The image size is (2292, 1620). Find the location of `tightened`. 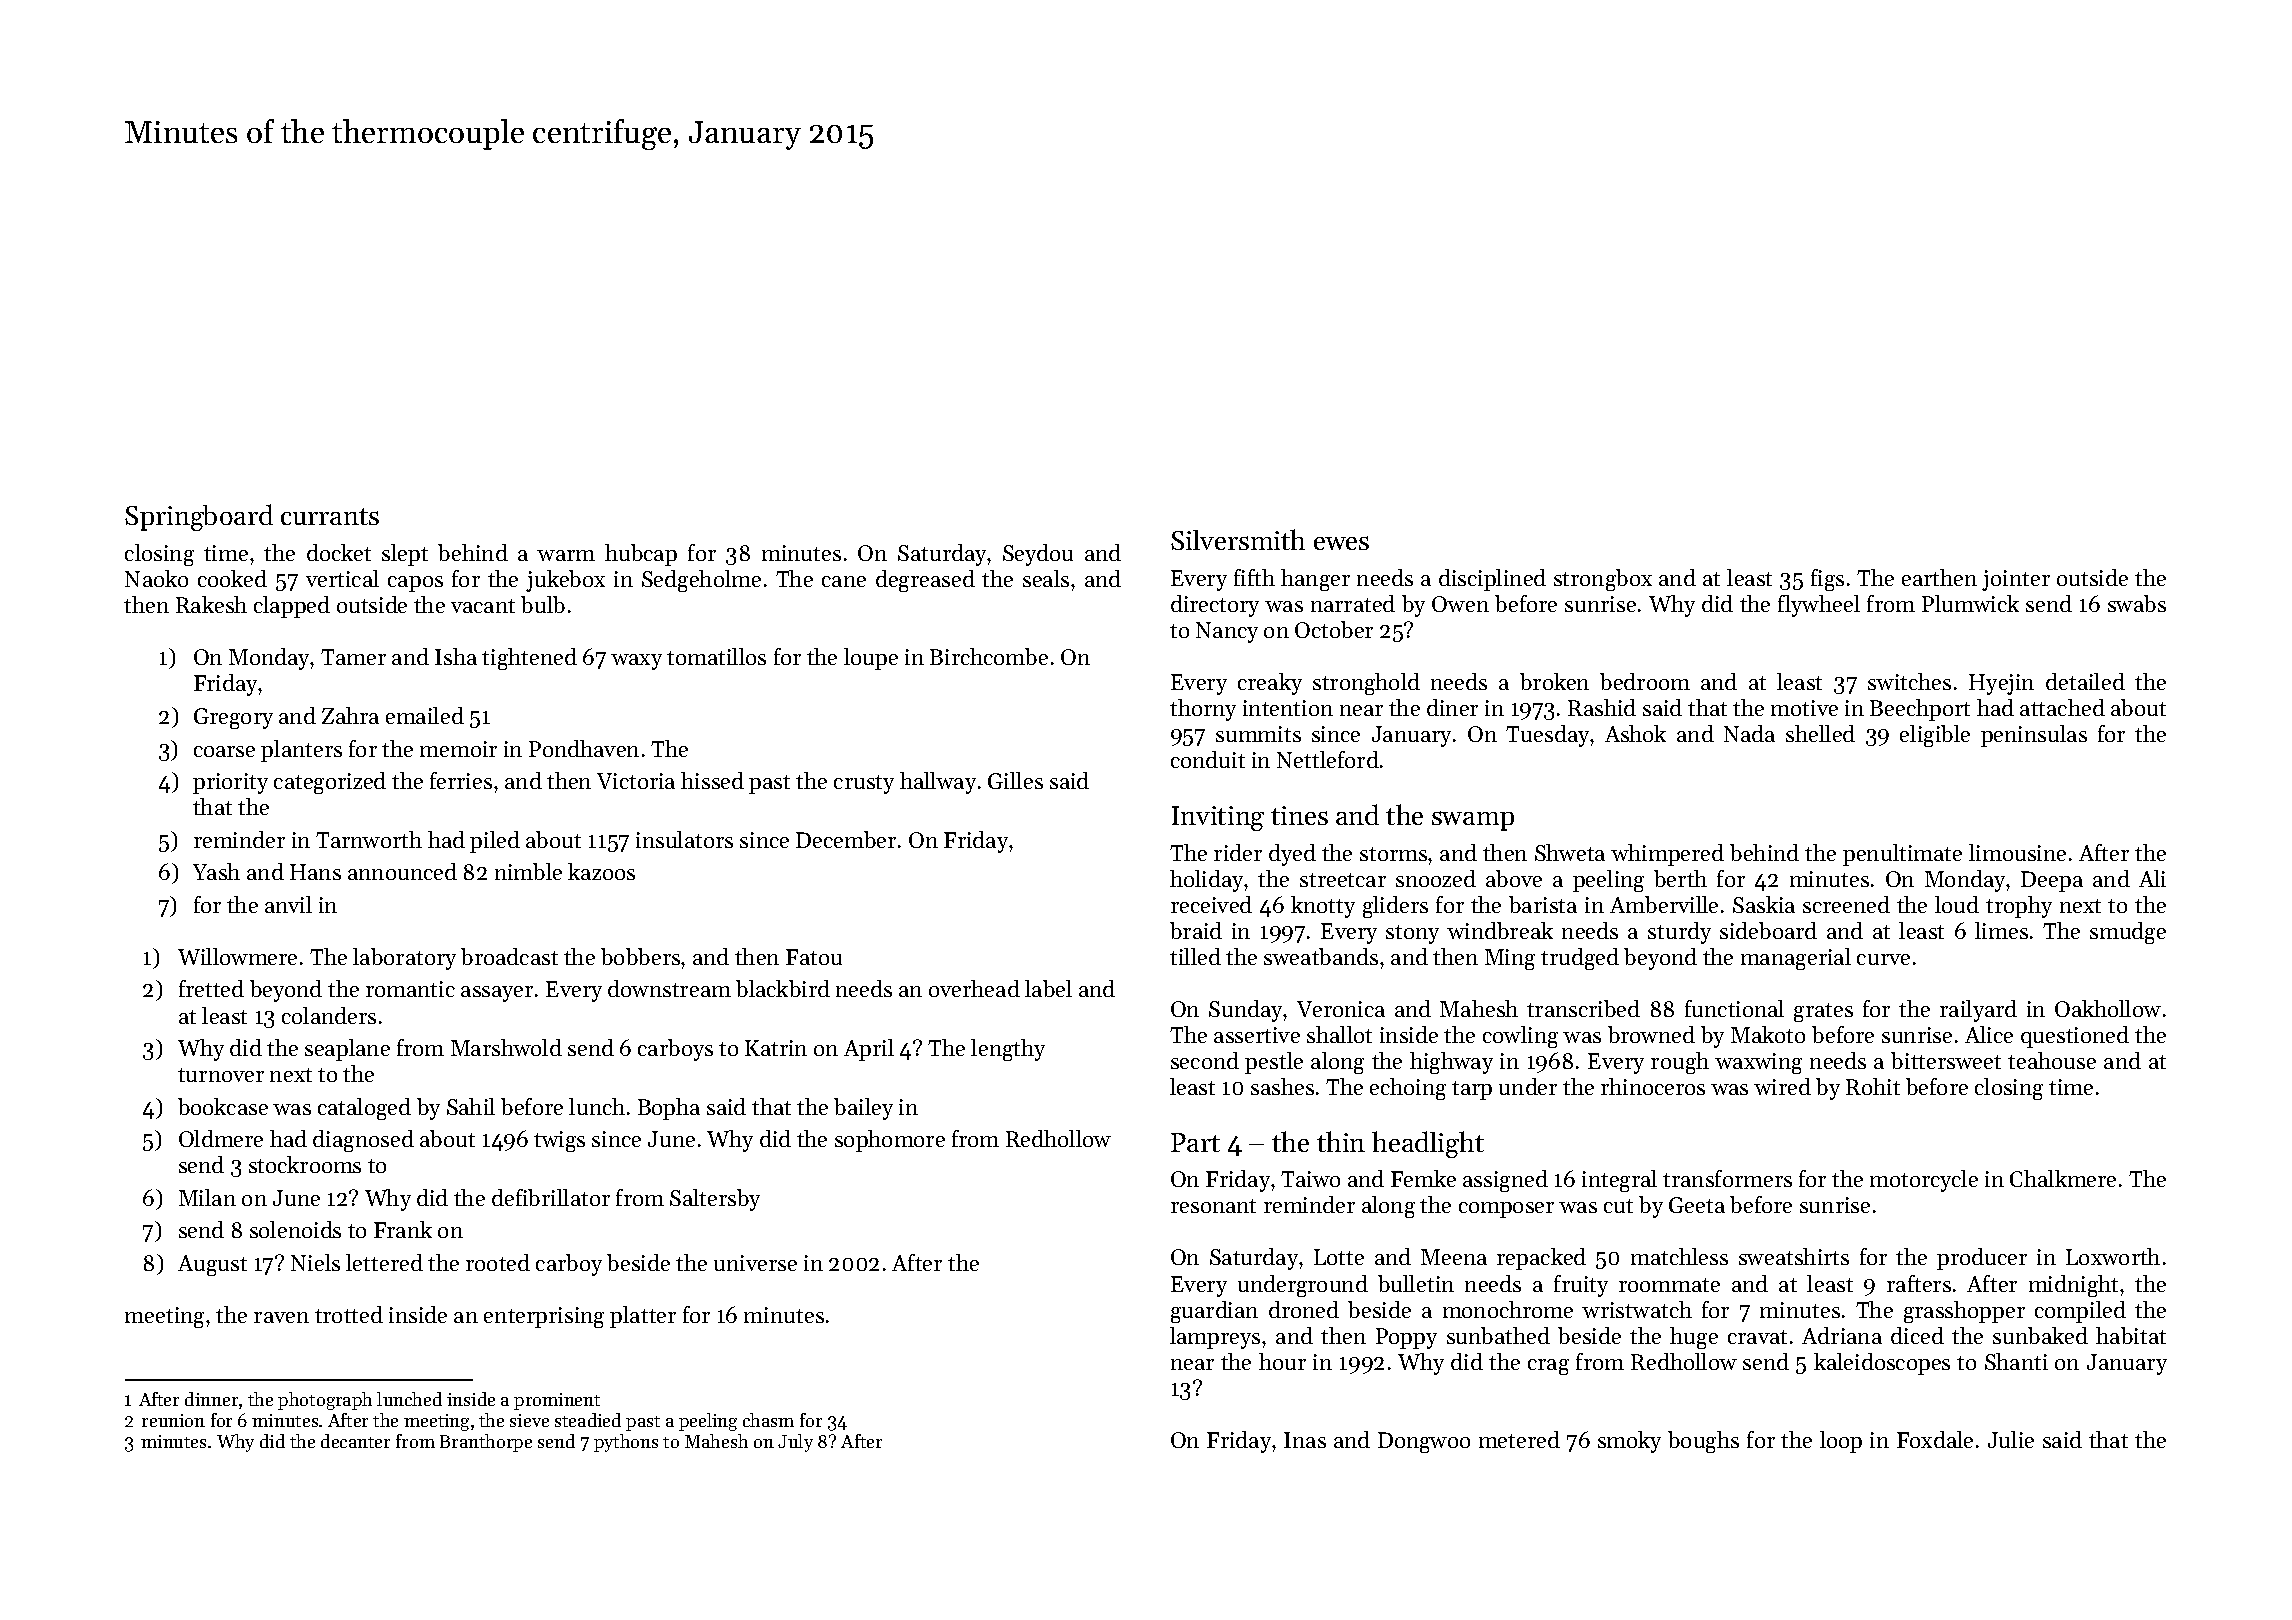

tightened is located at coordinates (529, 659).
